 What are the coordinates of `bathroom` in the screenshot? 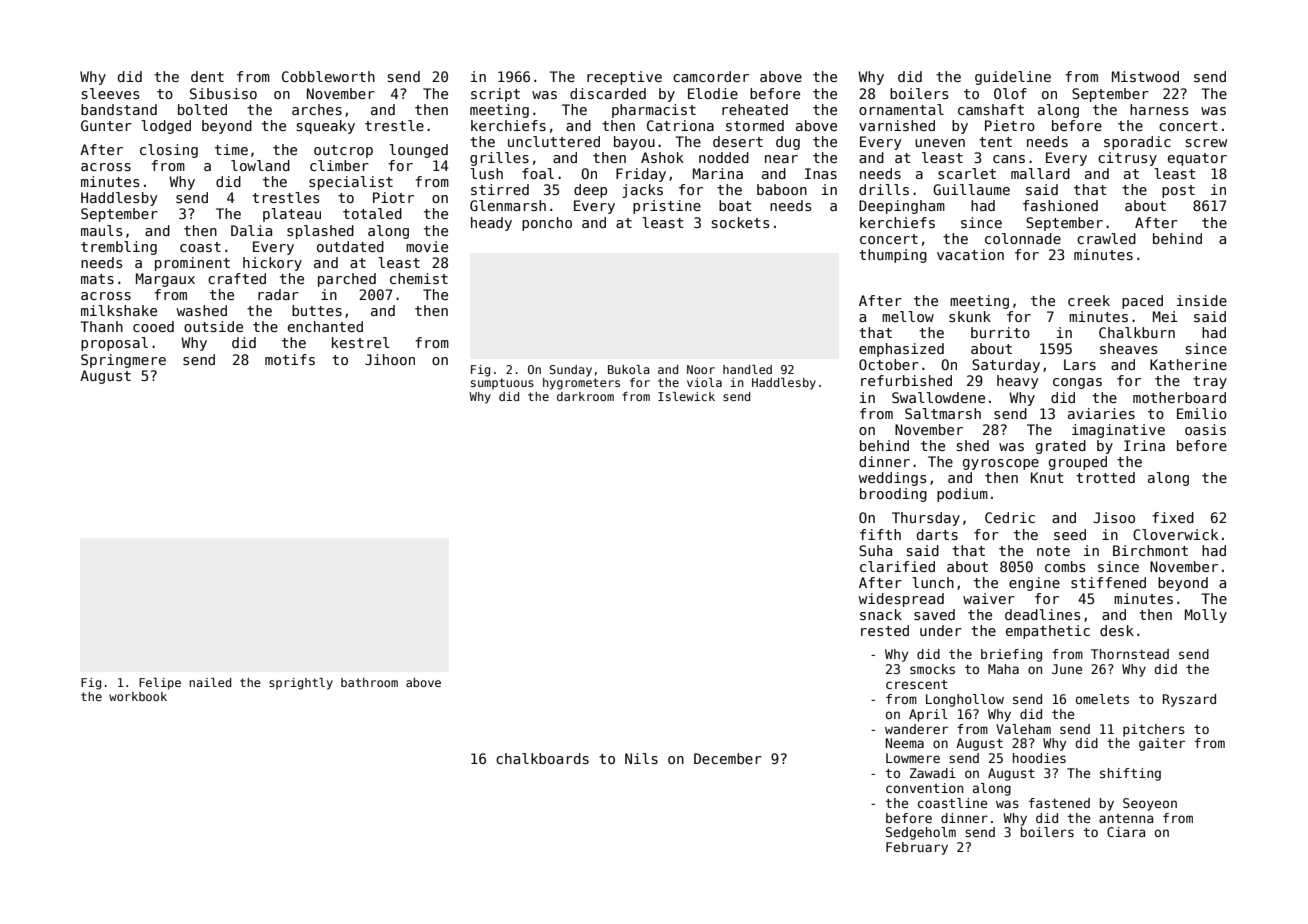 It's located at (369, 682).
